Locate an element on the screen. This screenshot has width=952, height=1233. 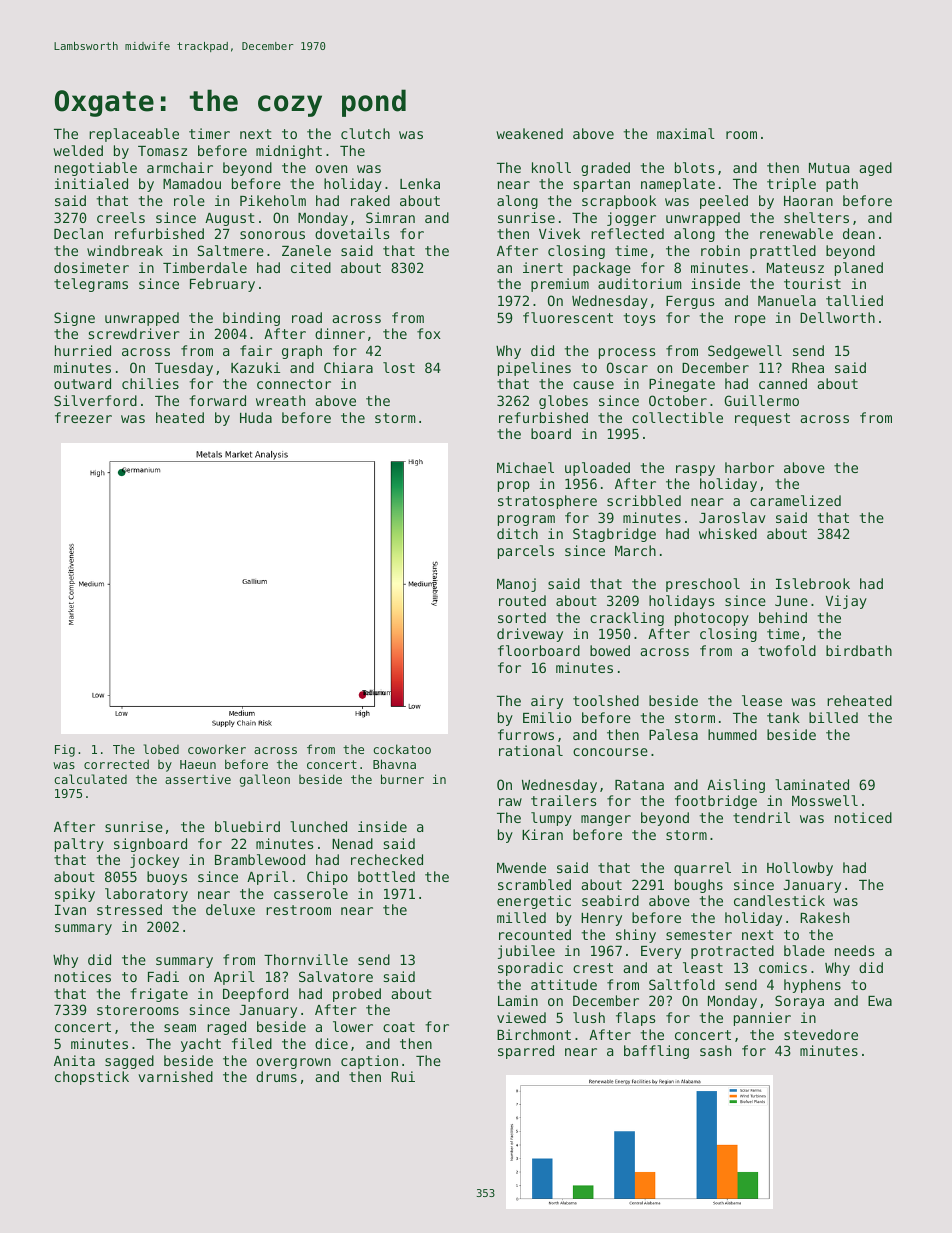
sonorous is located at coordinates (272, 235).
